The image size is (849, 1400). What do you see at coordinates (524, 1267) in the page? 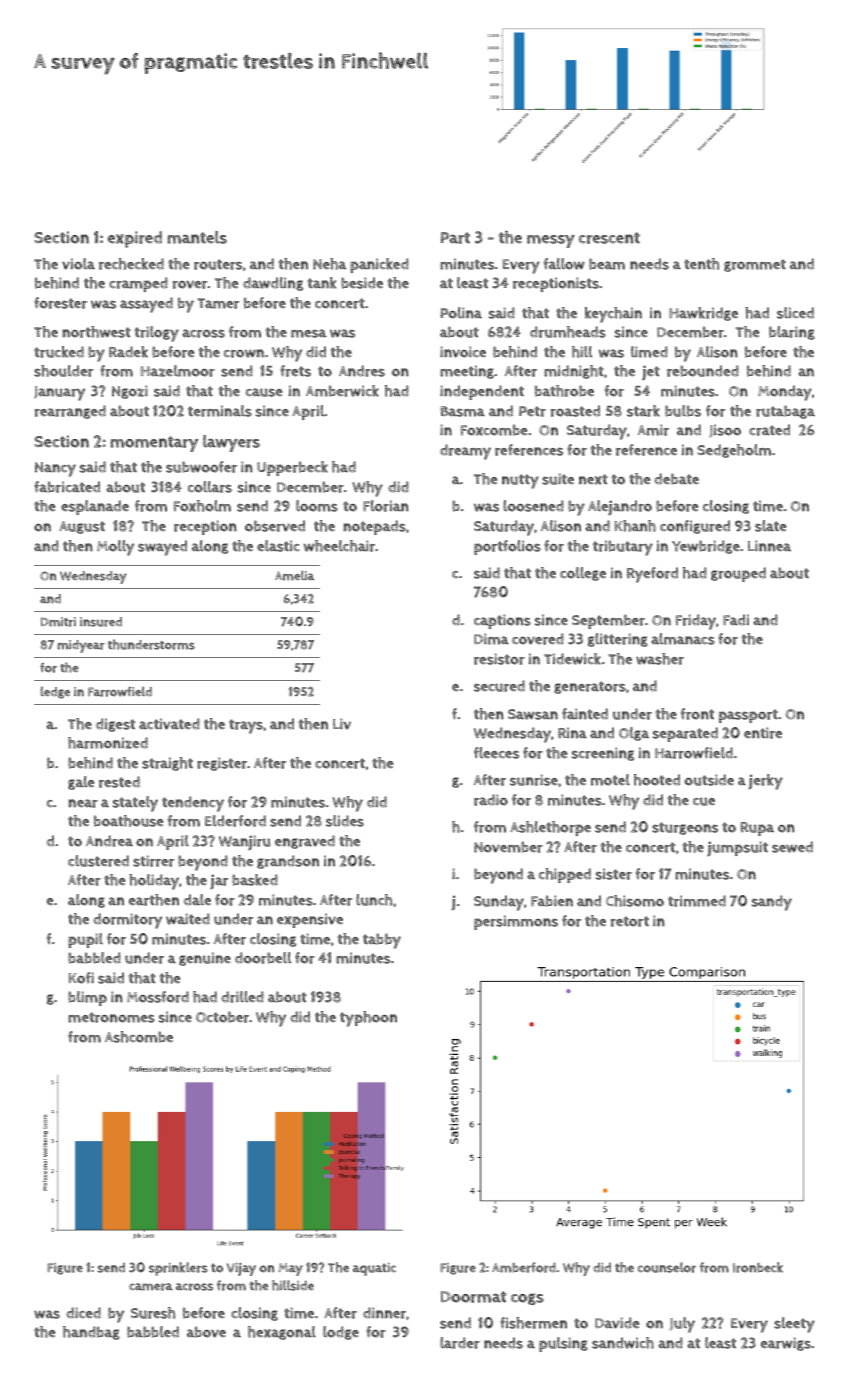
I see `Amberford` at bounding box center [524, 1267].
